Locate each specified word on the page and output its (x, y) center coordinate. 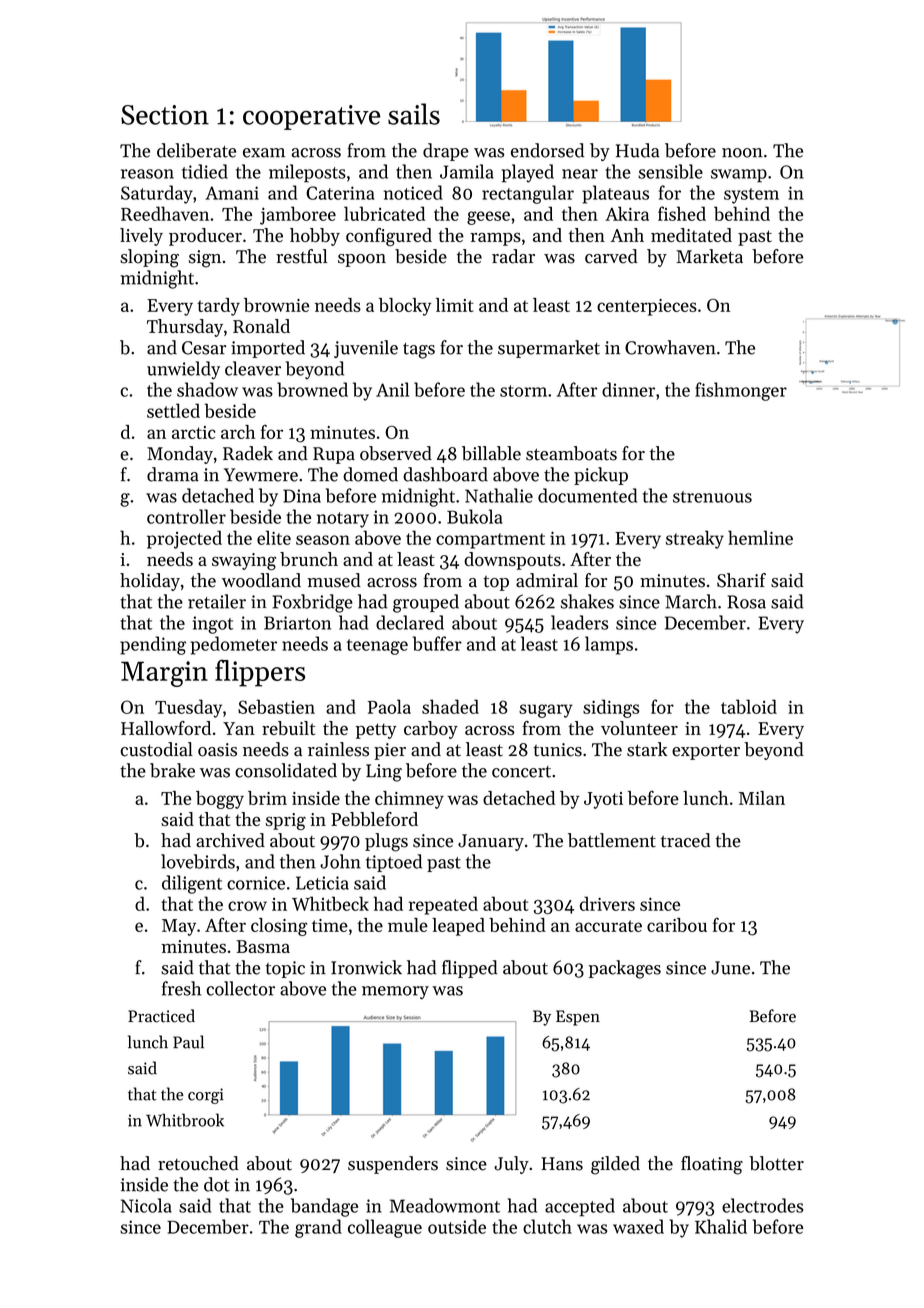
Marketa (709, 256)
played (528, 173)
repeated (443, 905)
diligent (192, 884)
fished (682, 213)
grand (318, 1228)
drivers (607, 903)
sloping (149, 258)
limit (455, 305)
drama (173, 474)
